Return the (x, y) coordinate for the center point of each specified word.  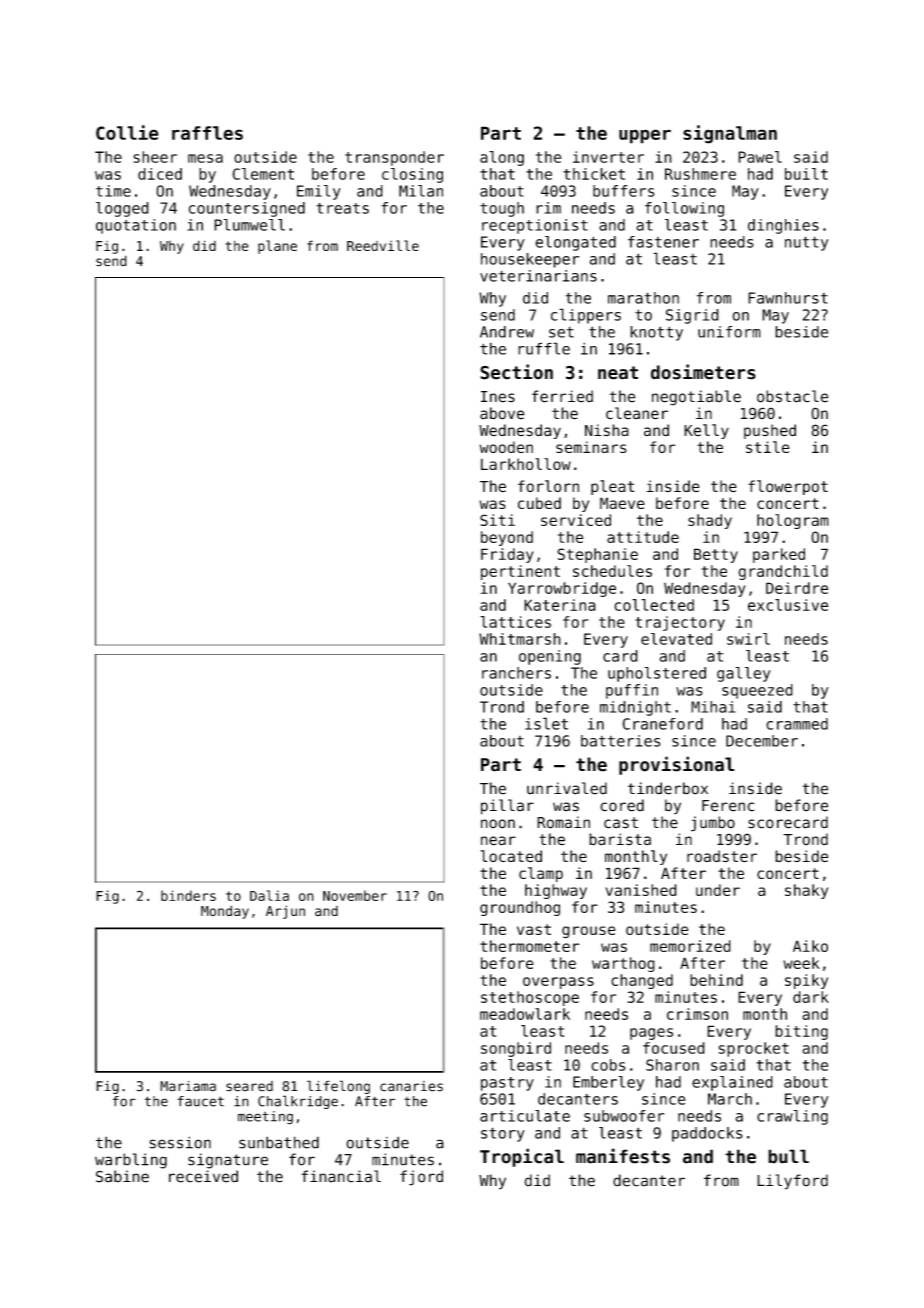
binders (188, 895)
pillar (507, 807)
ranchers (516, 673)
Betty (716, 555)
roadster (722, 856)
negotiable (696, 398)
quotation (136, 226)
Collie (127, 132)
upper (645, 136)
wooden (506, 447)
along (502, 158)
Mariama (188, 1086)
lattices (515, 622)
